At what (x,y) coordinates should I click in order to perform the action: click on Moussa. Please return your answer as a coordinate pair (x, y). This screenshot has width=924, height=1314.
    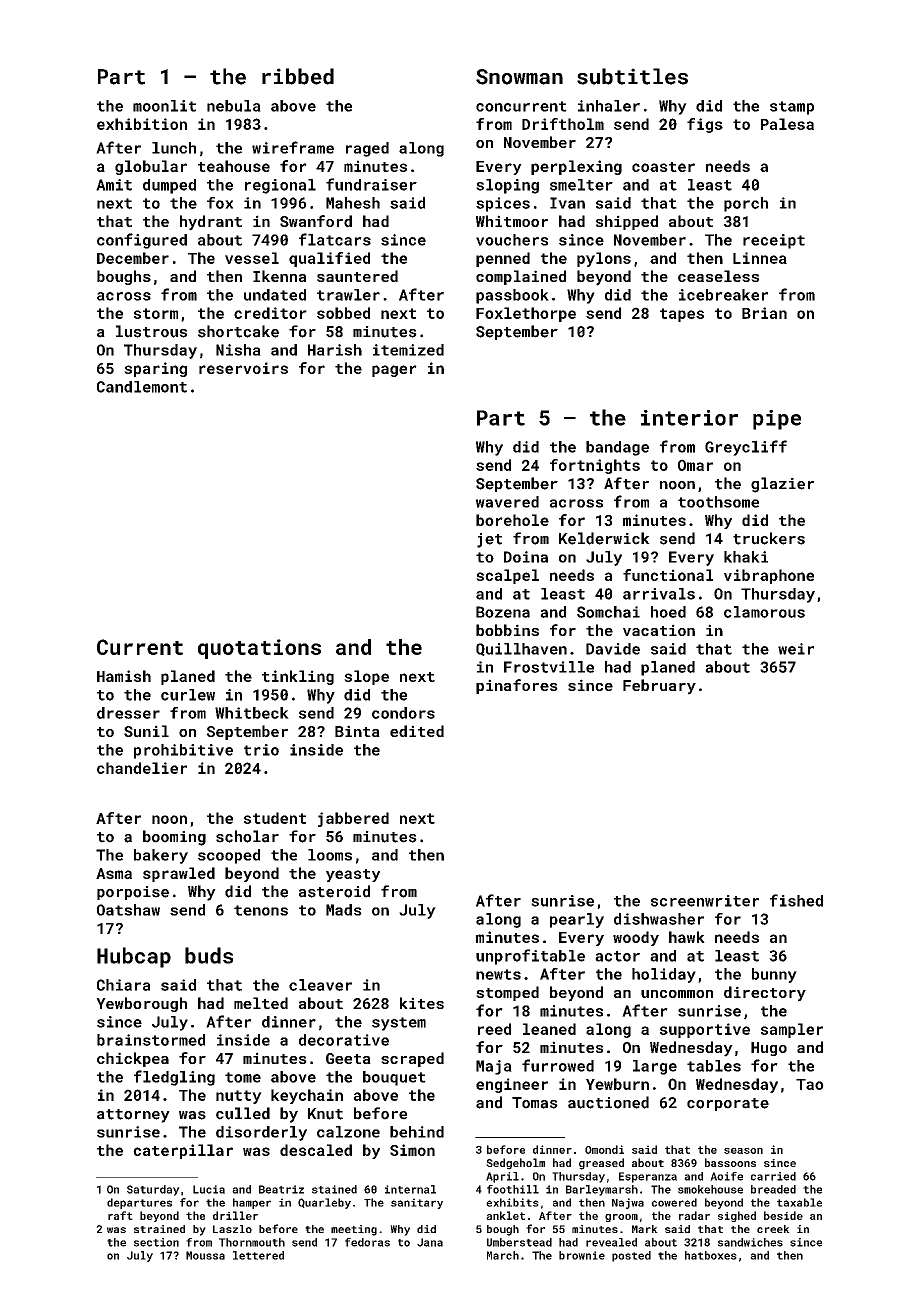
    Looking at the image, I should click on (205, 1255).
